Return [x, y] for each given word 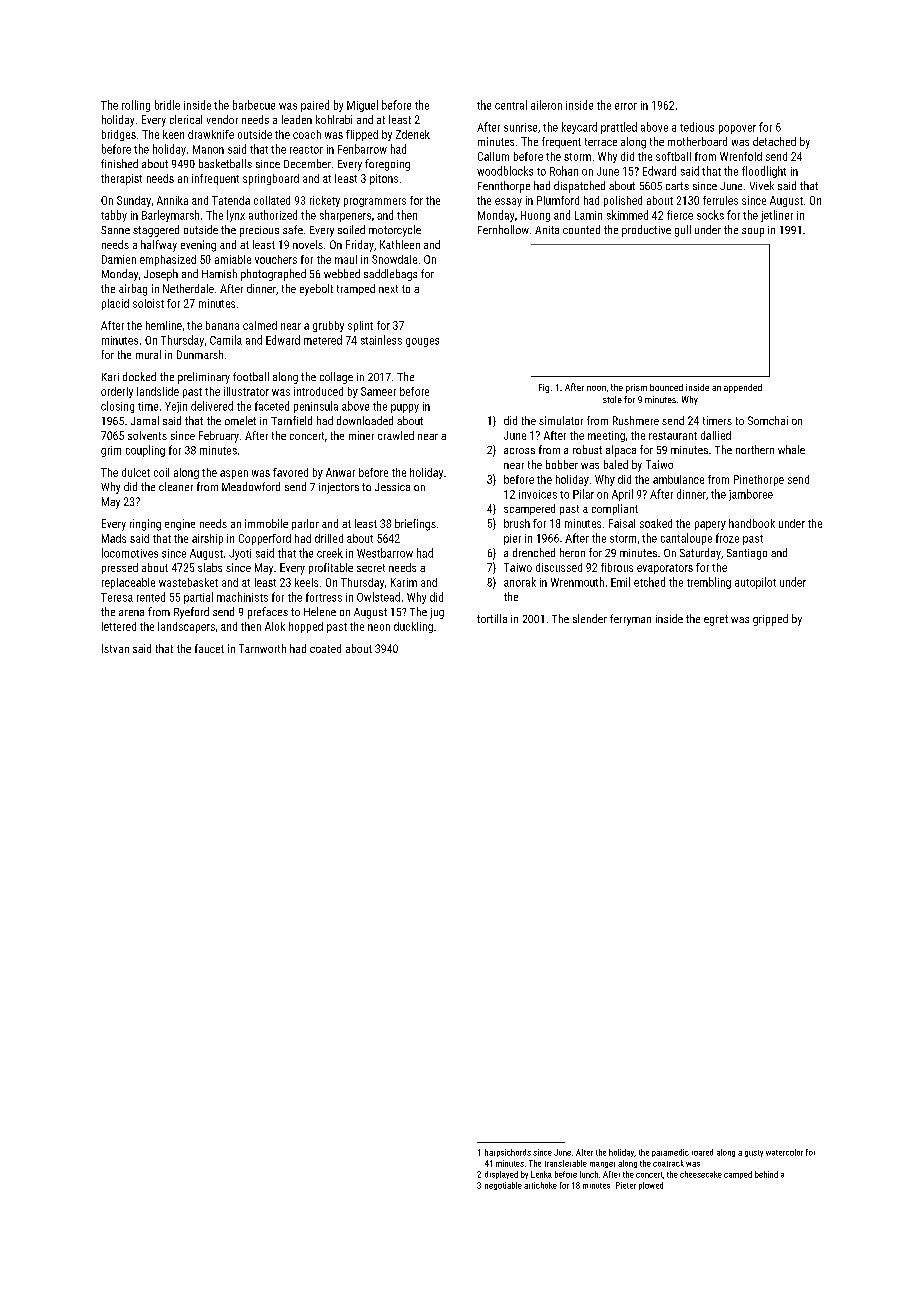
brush [517, 523]
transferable [566, 1163]
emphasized [168, 260]
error [626, 106]
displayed [501, 1175]
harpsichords [508, 1153]
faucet [209, 648]
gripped [770, 620]
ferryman [630, 620]
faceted [272, 406]
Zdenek [413, 134]
